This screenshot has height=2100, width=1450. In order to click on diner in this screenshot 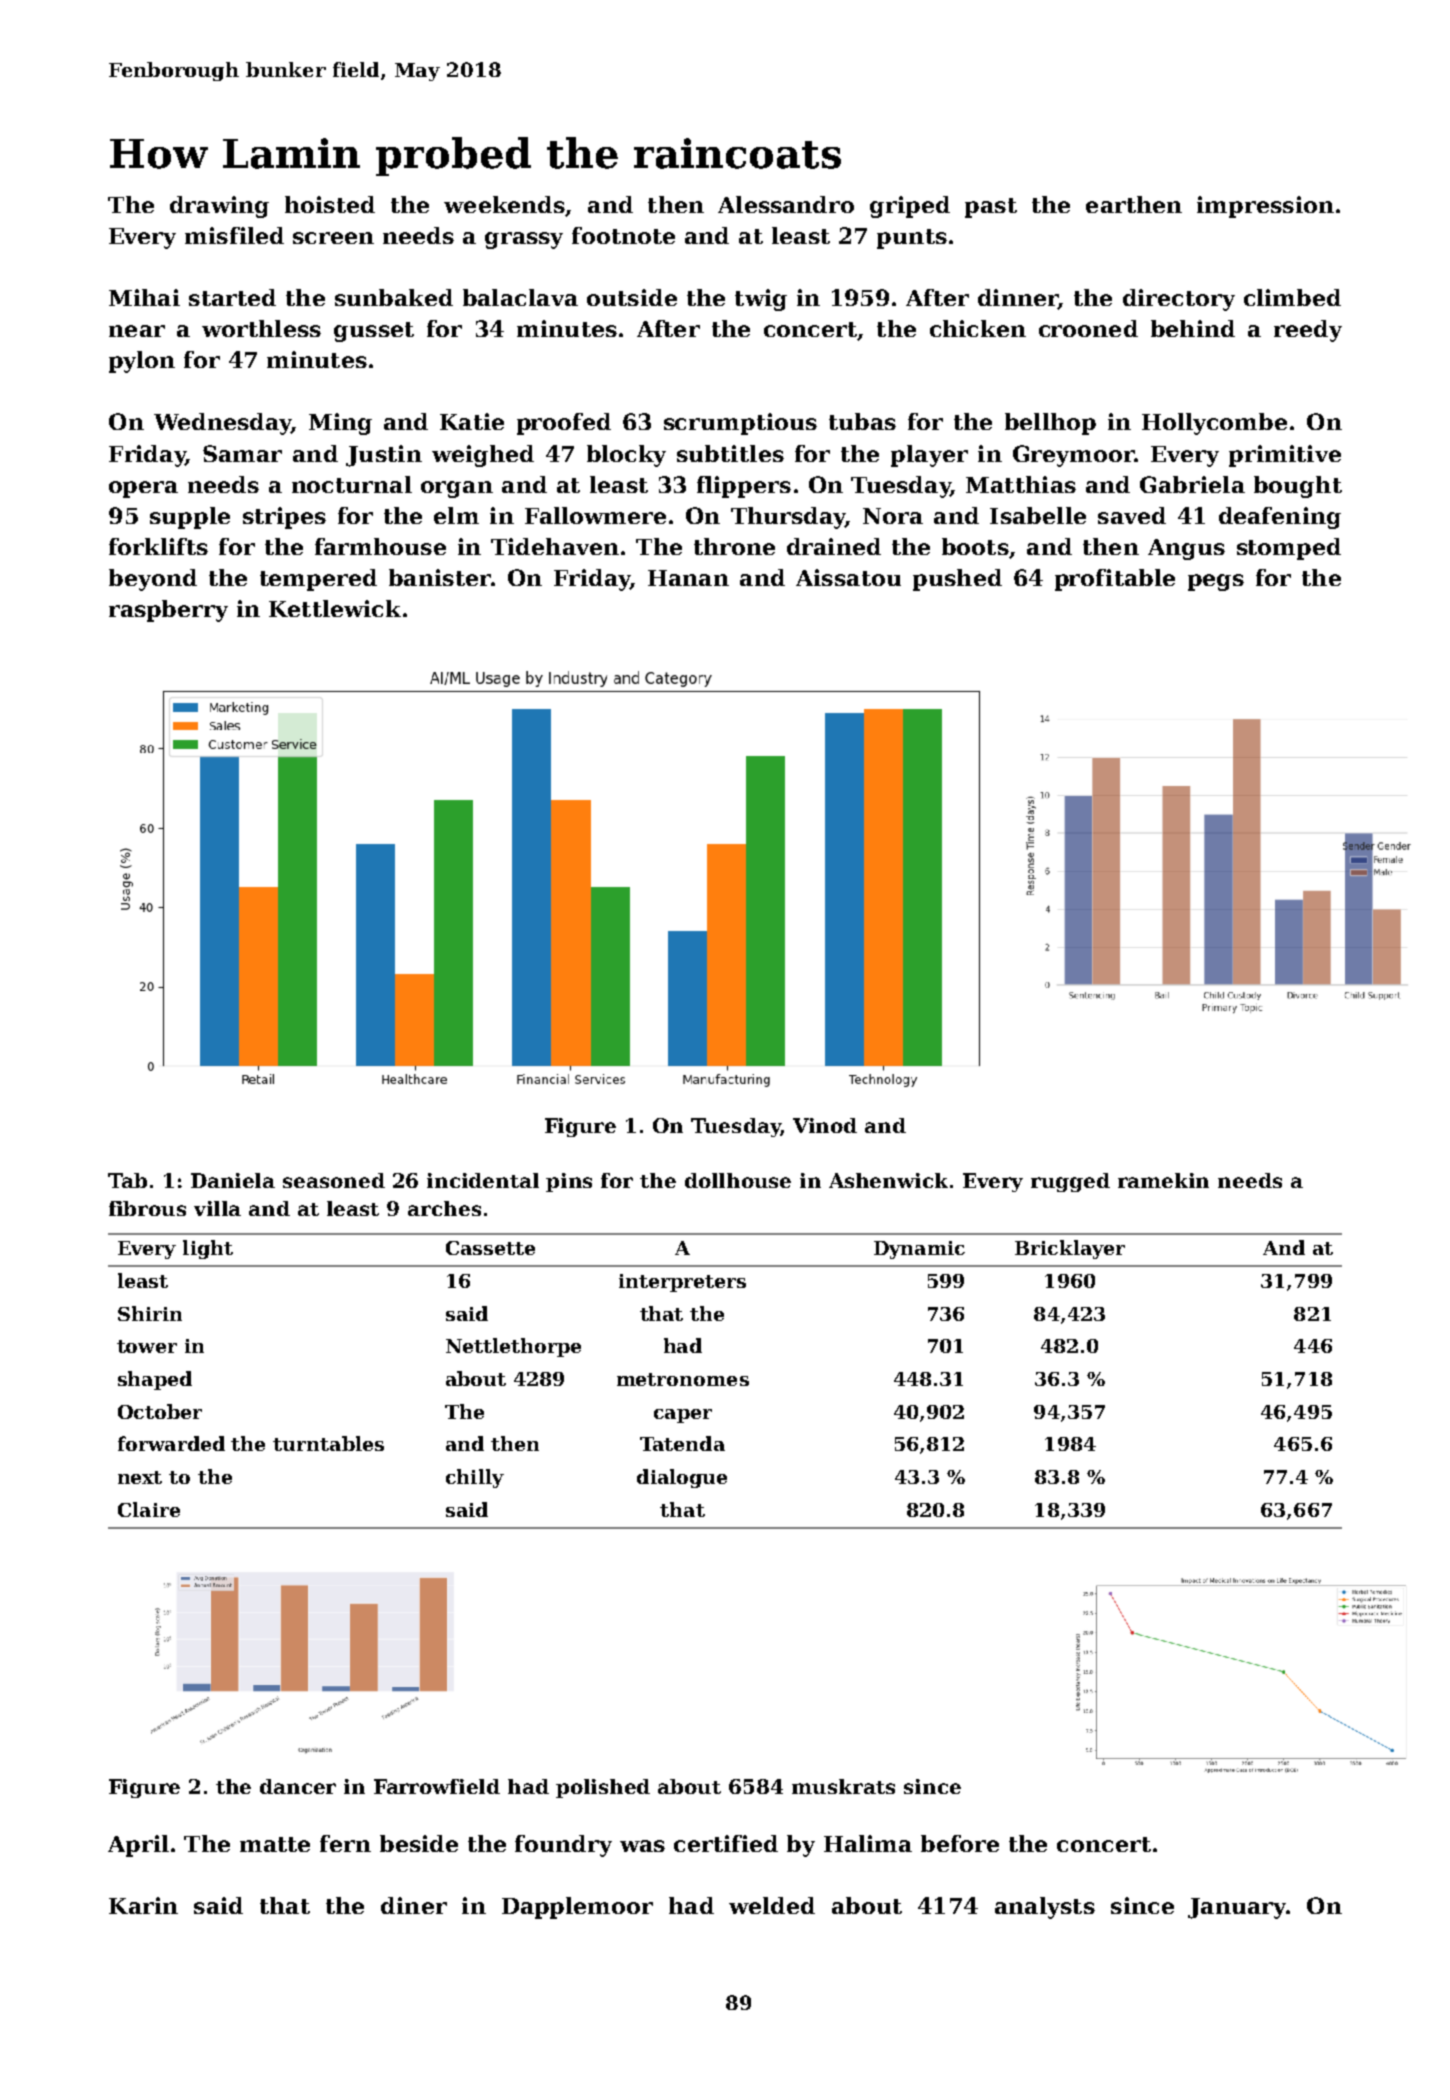, I will do `click(414, 1905)`.
